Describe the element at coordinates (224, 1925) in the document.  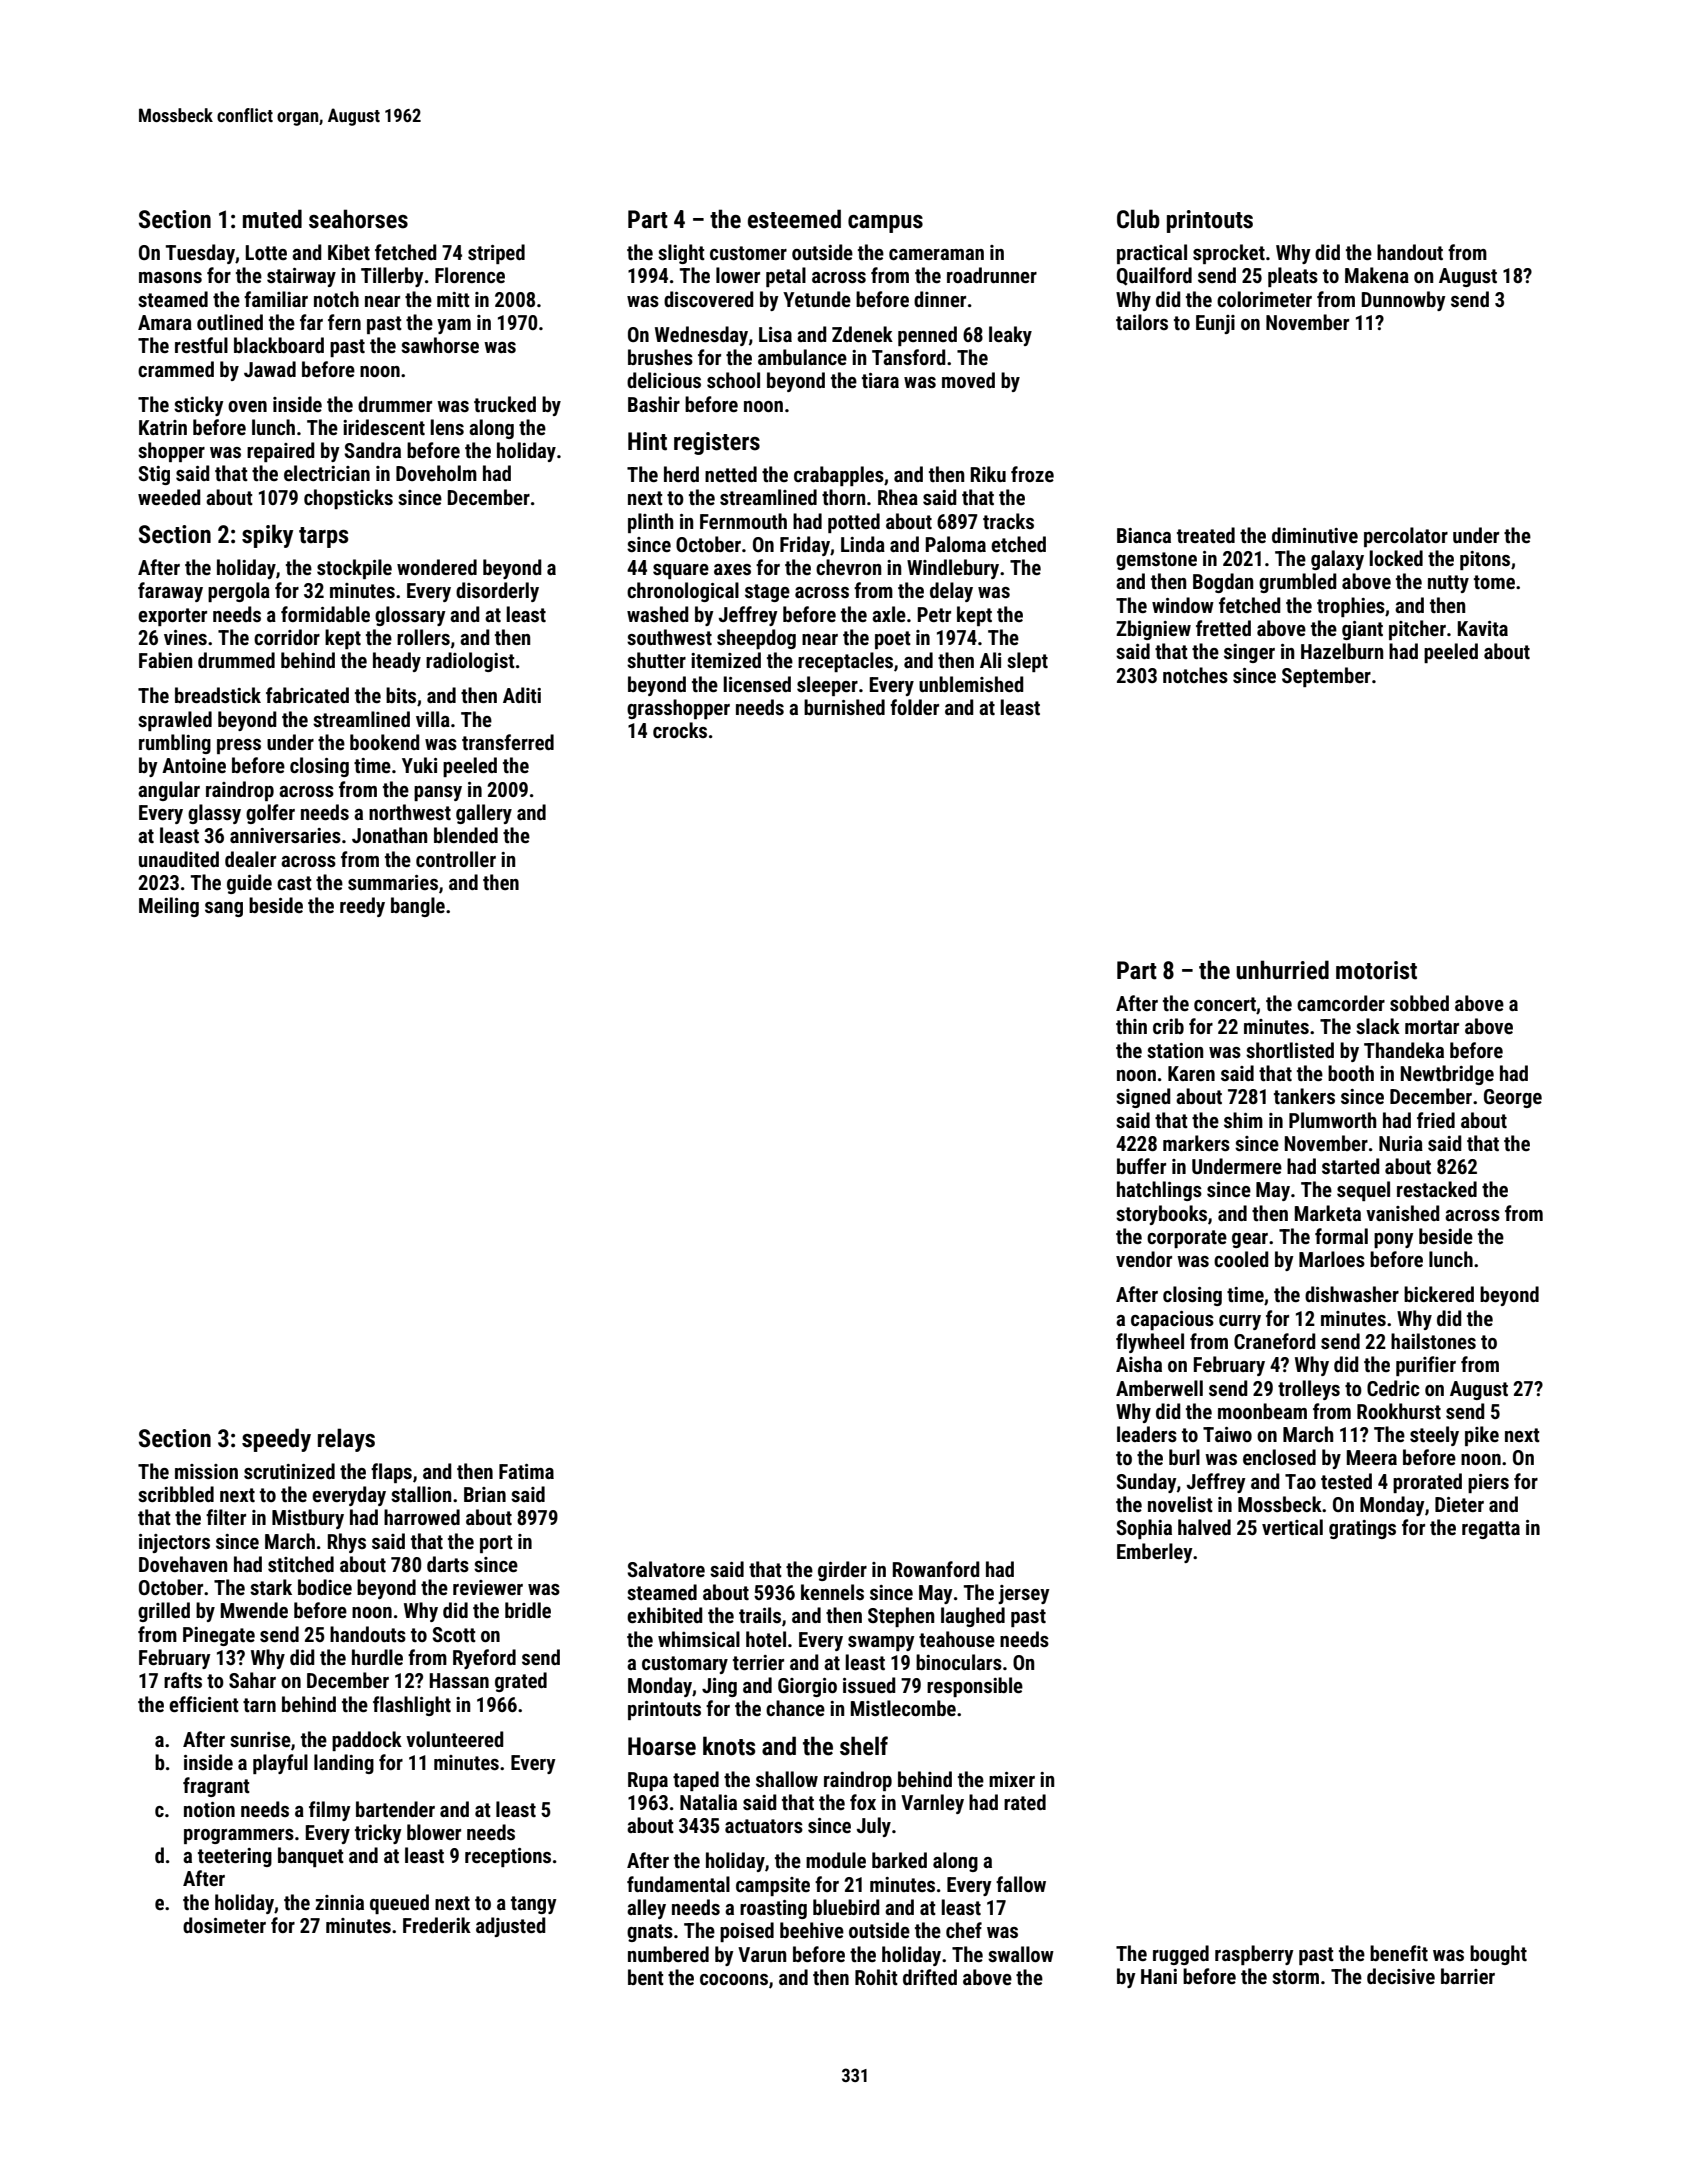
I see `dosimeter` at that location.
